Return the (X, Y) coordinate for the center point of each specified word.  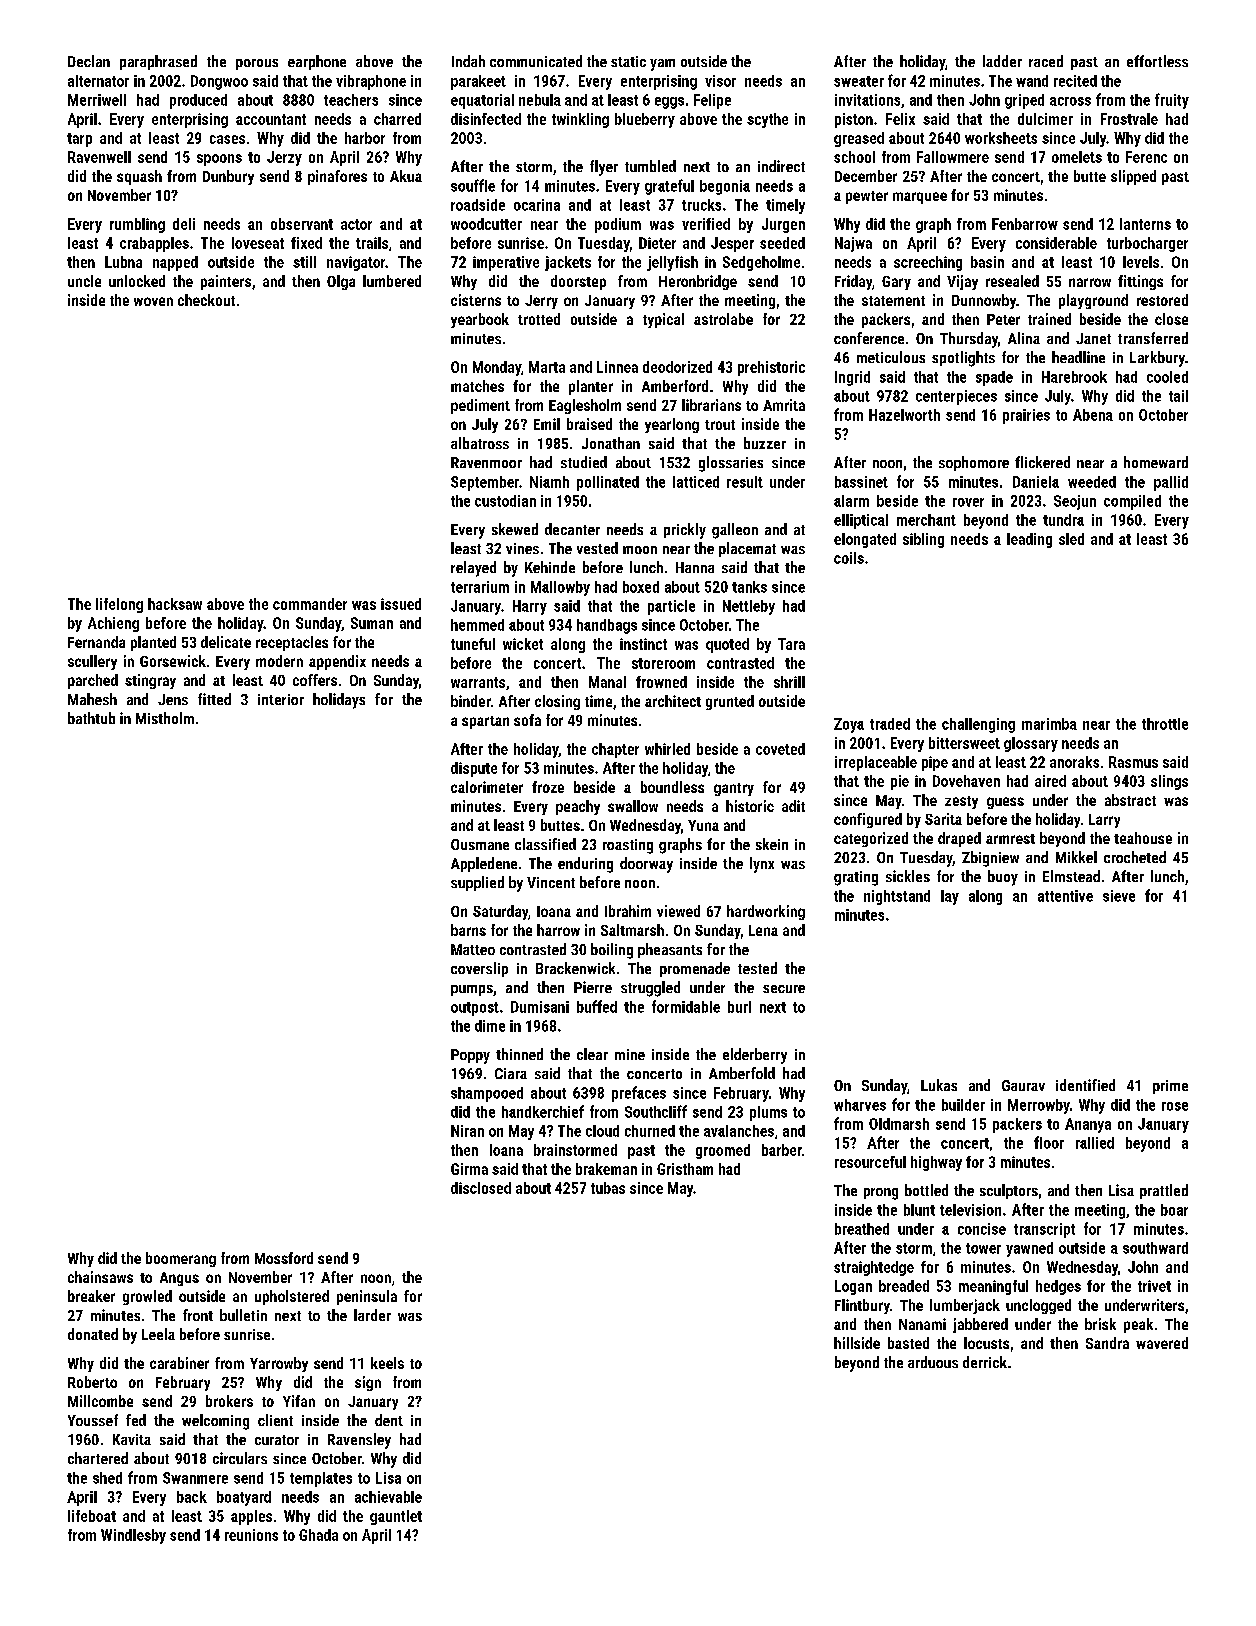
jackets (568, 263)
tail (1178, 396)
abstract (1130, 800)
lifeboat (92, 1516)
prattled (1164, 1191)
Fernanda (96, 642)
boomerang (181, 1259)
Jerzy (284, 158)
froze (548, 787)
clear (592, 1054)
